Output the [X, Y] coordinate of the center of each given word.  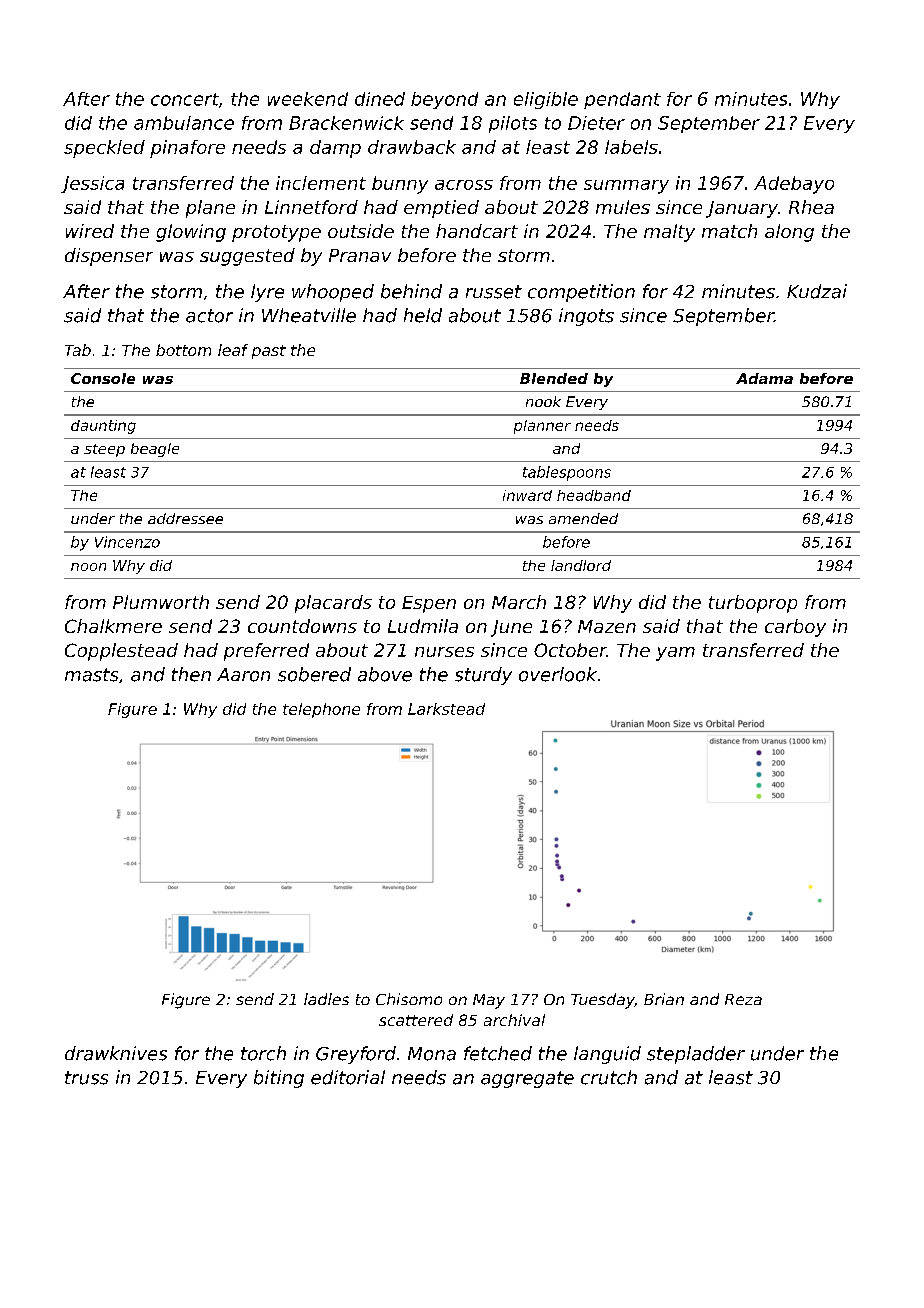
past [269, 352]
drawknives [116, 1053]
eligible [546, 100]
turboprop [753, 604]
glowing [191, 233]
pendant [622, 100]
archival [514, 1020]
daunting [103, 427]
